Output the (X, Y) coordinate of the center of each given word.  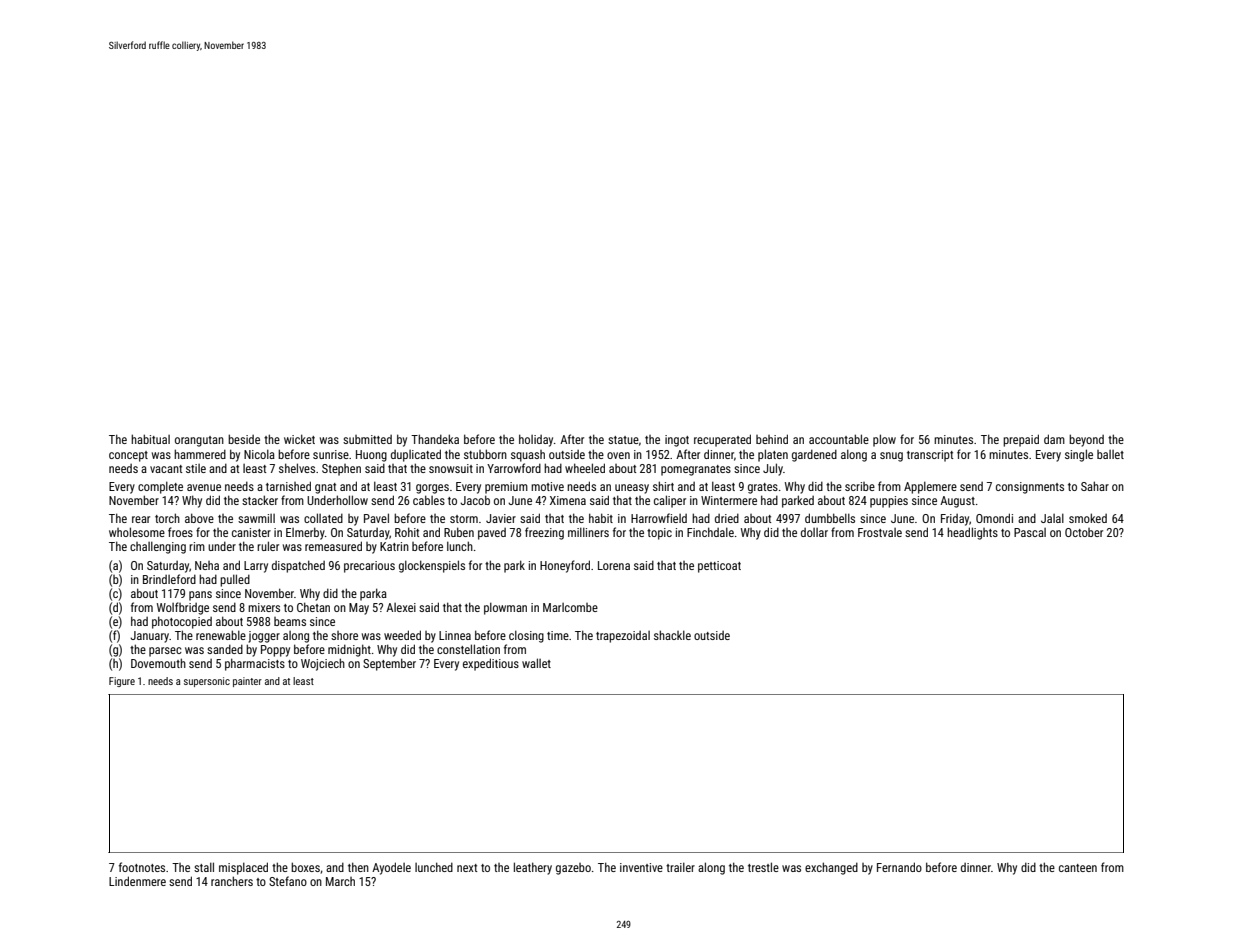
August (957, 502)
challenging (158, 547)
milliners (588, 532)
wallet (536, 663)
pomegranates (696, 470)
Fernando (899, 867)
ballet (1110, 454)
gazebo (573, 869)
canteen (1078, 868)
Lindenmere (137, 881)
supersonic (207, 682)
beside (244, 439)
